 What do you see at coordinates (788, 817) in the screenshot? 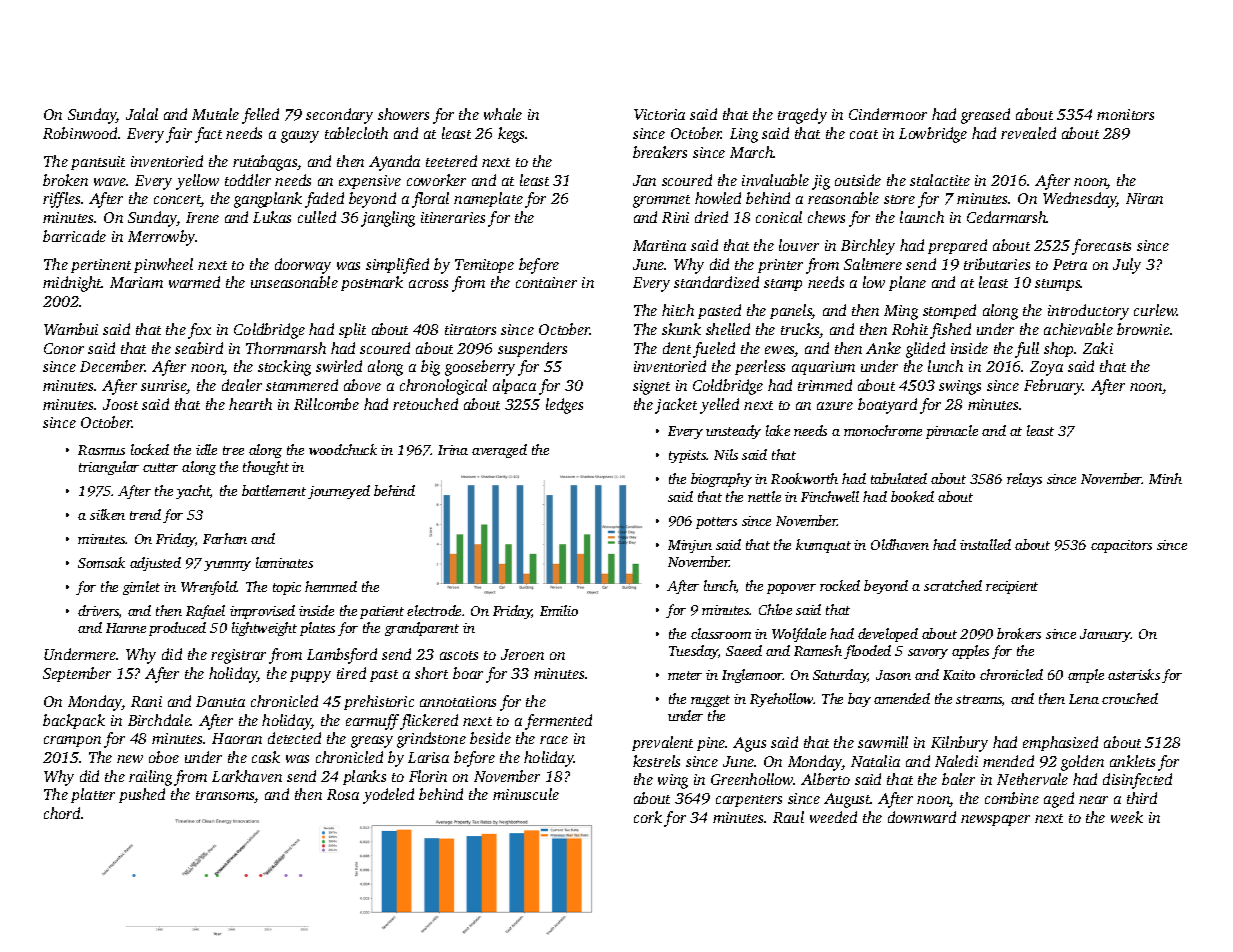
I see `Raul` at bounding box center [788, 817].
